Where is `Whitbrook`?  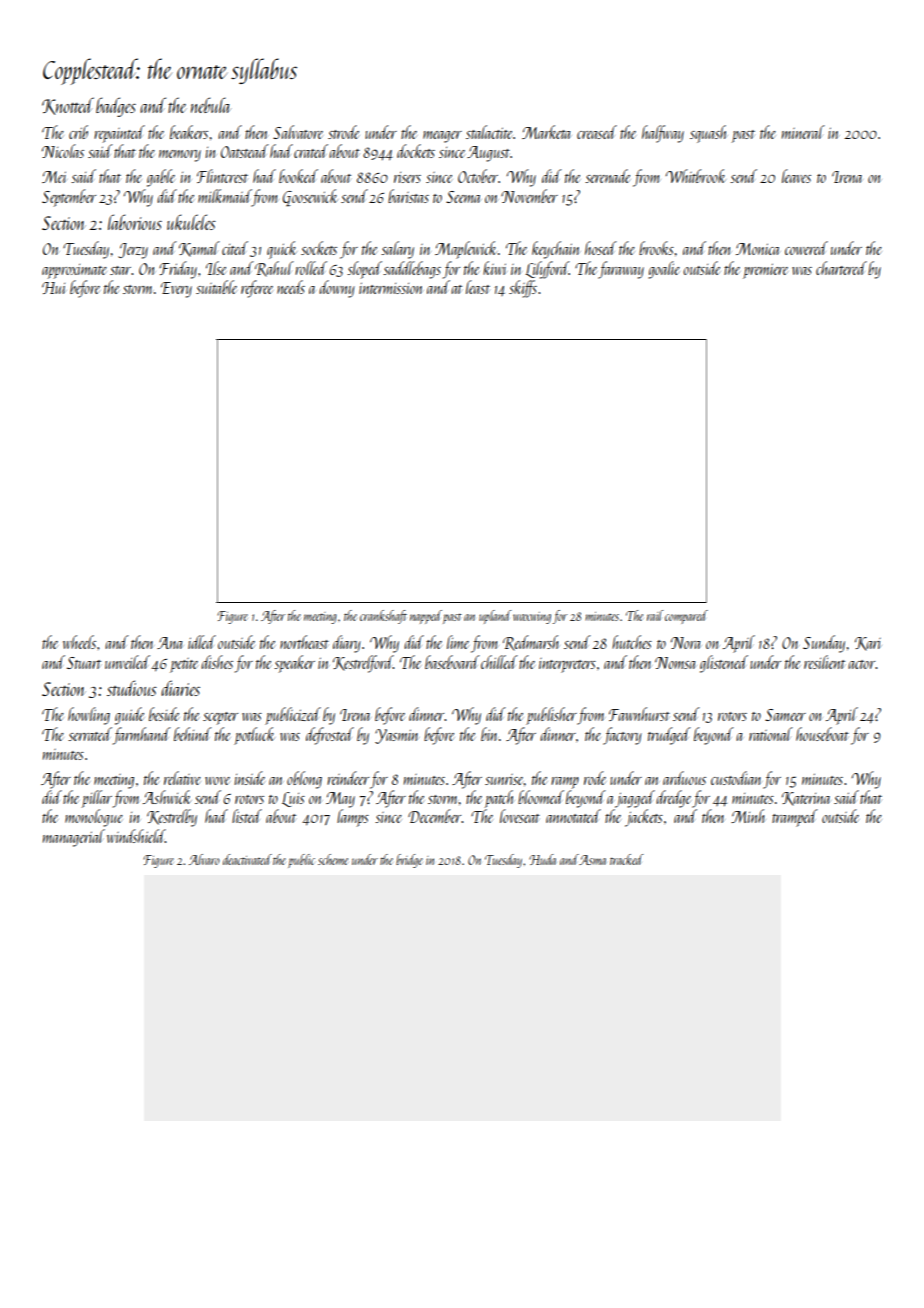 Whitbrook is located at coordinates (696, 176).
